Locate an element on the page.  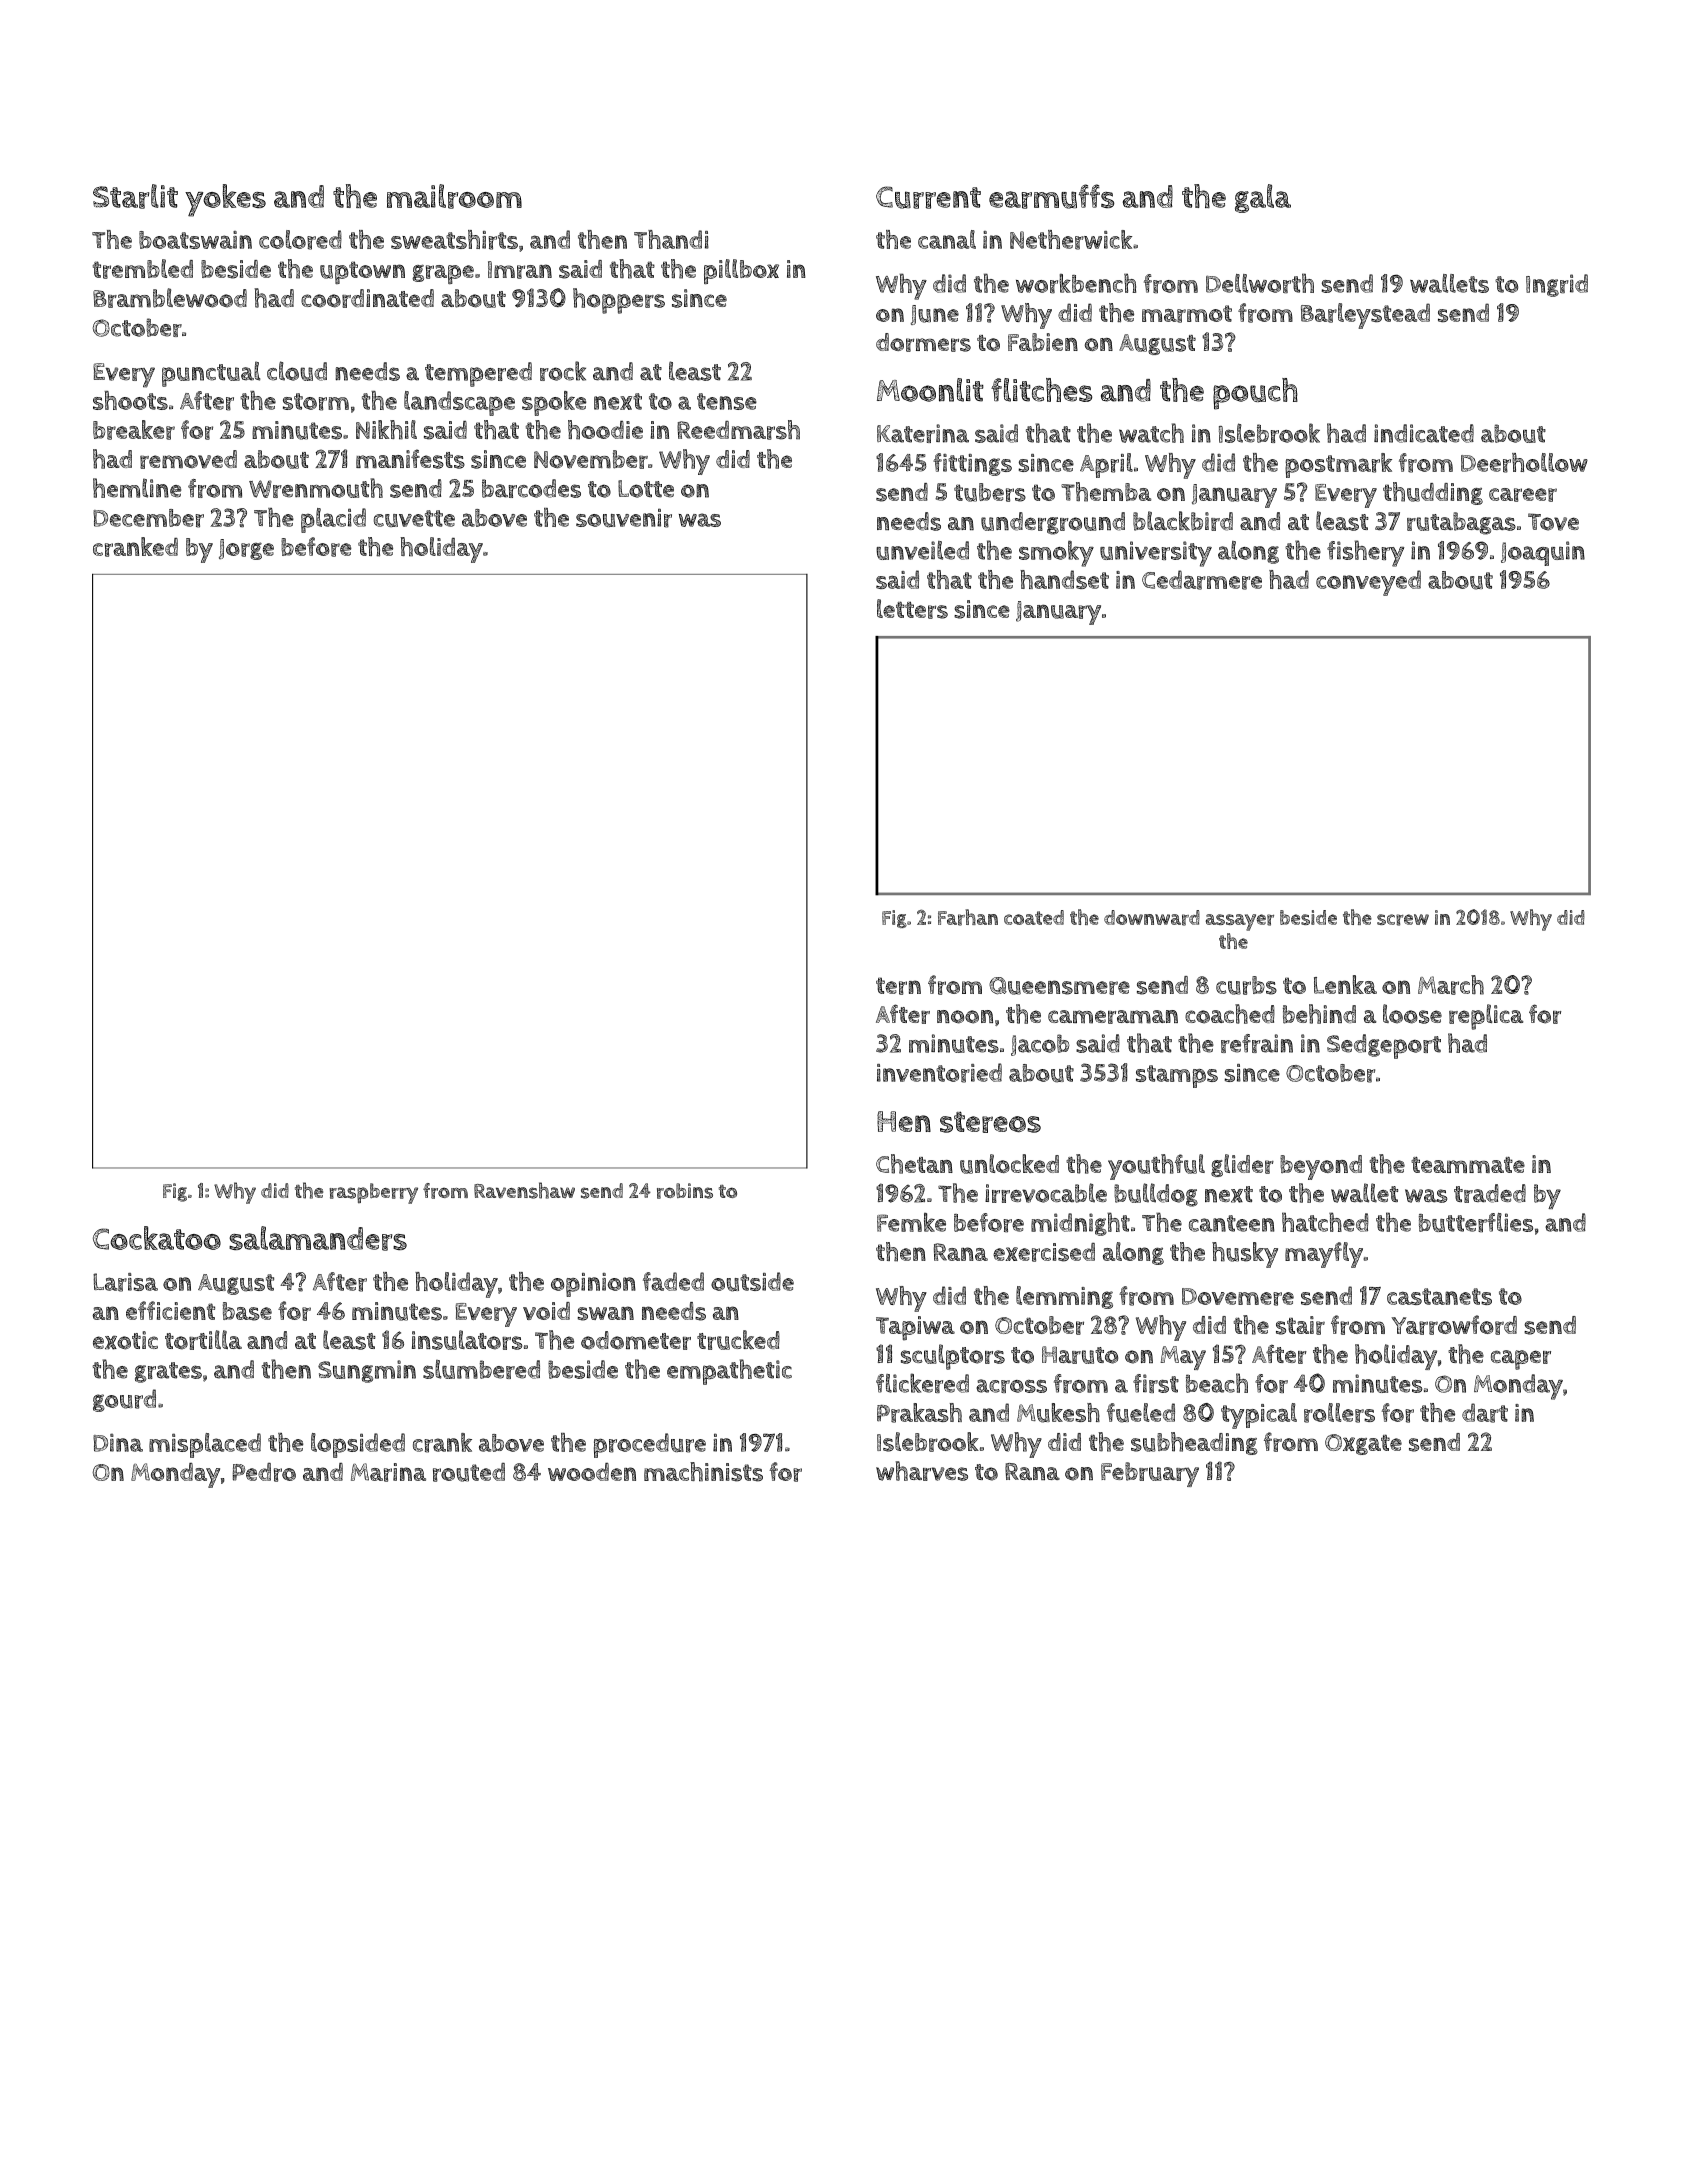
Jorge is located at coordinates (246, 549).
